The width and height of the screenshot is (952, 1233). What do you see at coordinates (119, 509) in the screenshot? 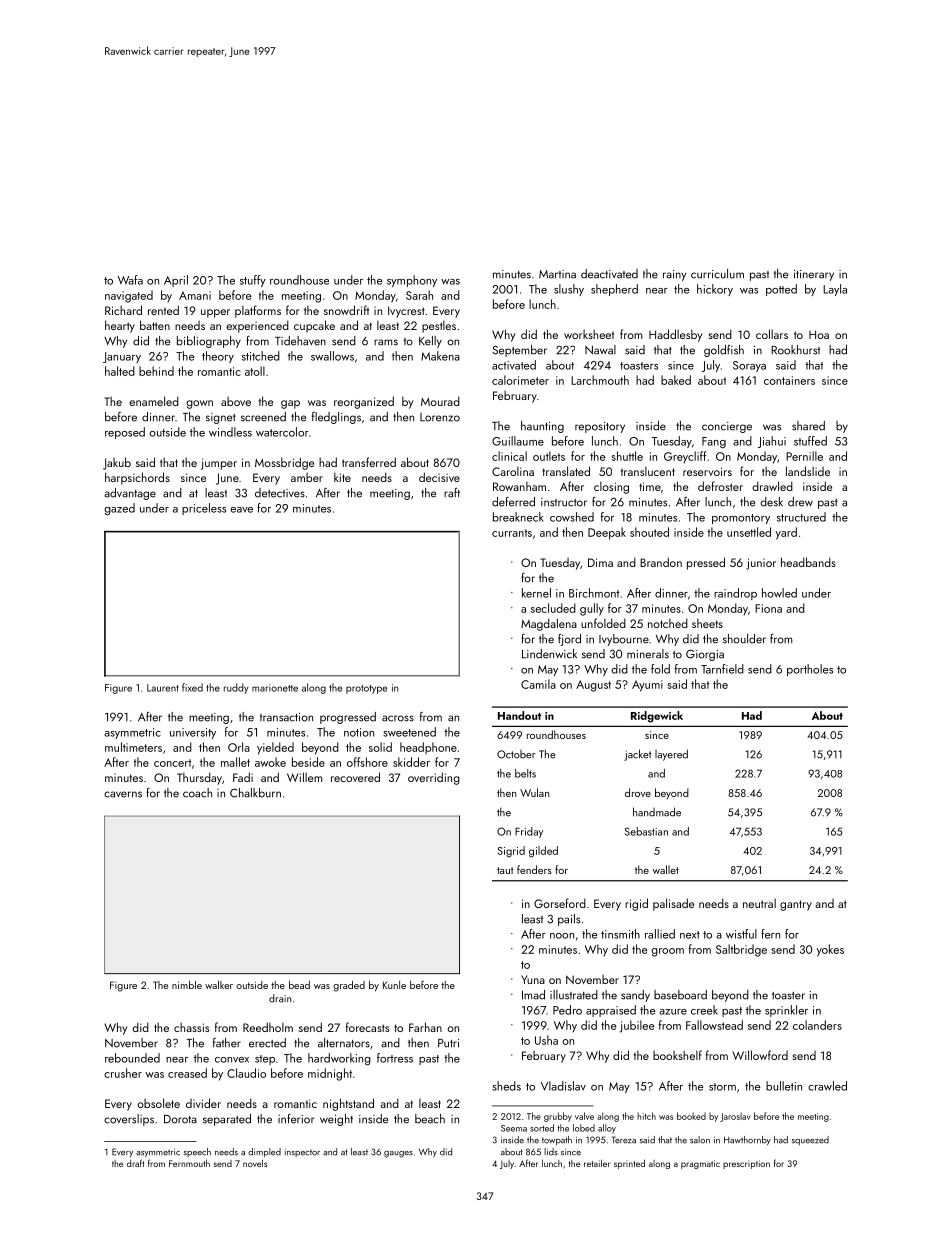
I see `gazed` at bounding box center [119, 509].
